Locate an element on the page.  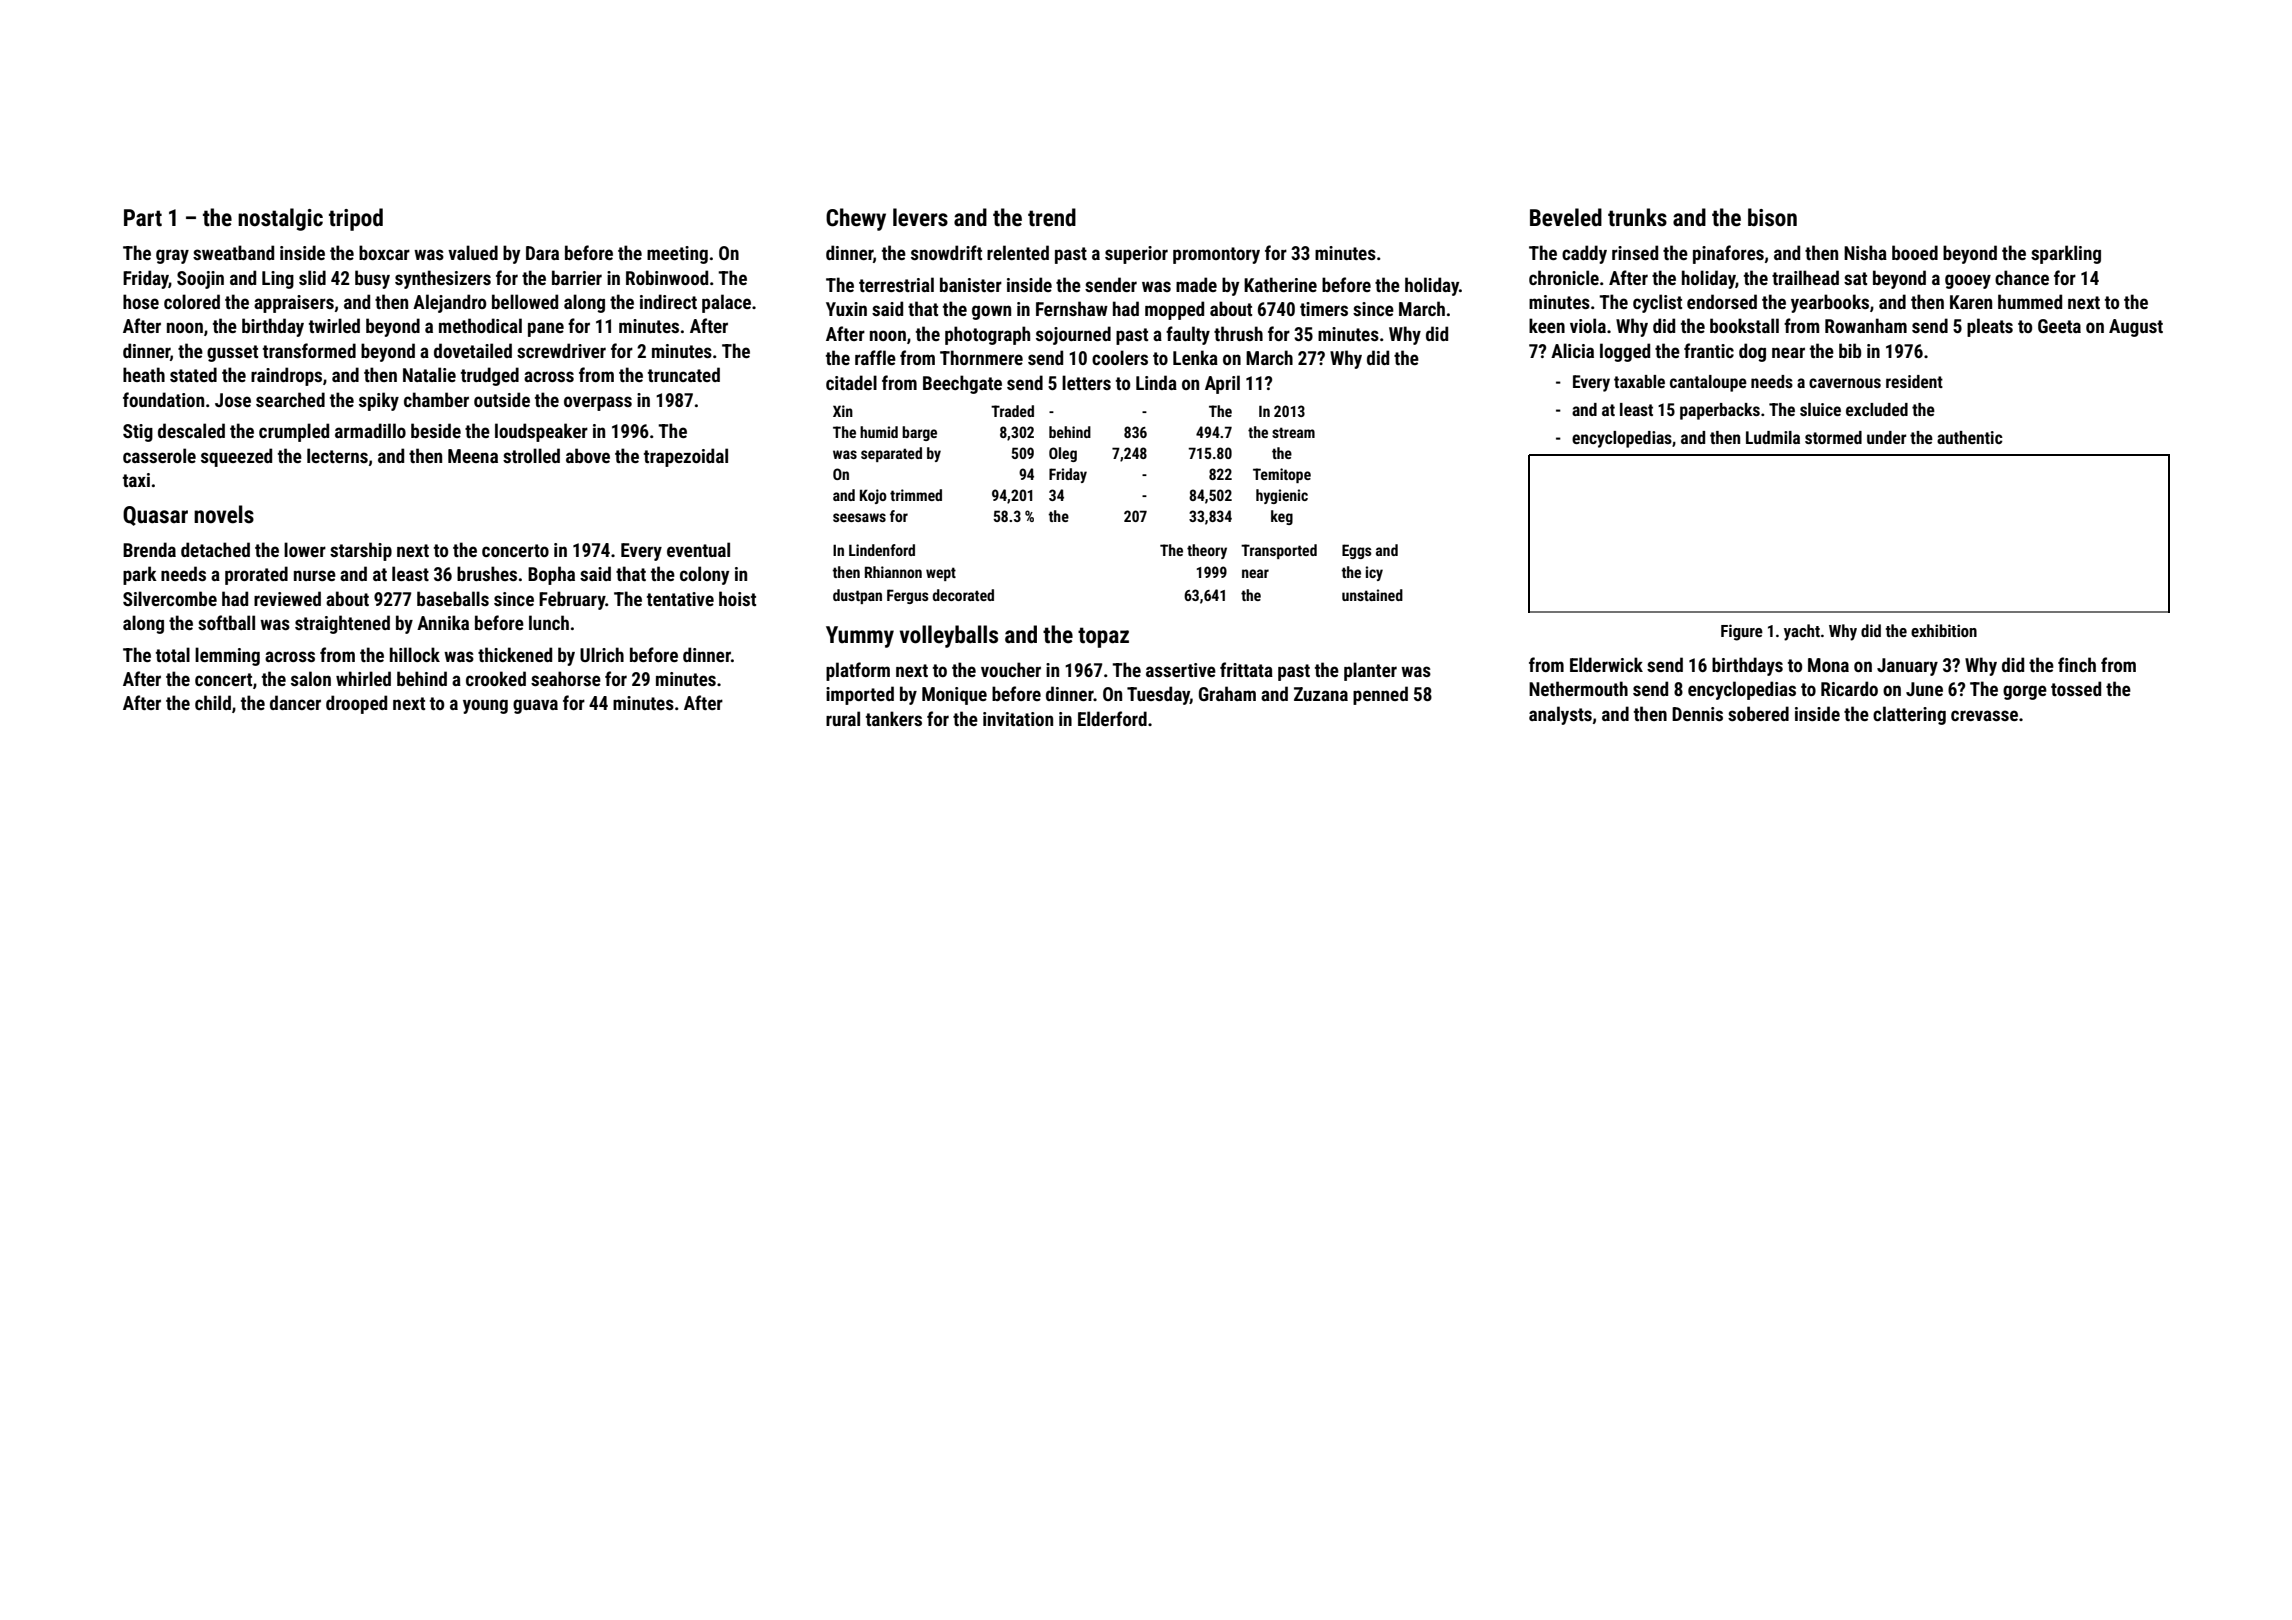
resident is located at coordinates (1914, 381).
